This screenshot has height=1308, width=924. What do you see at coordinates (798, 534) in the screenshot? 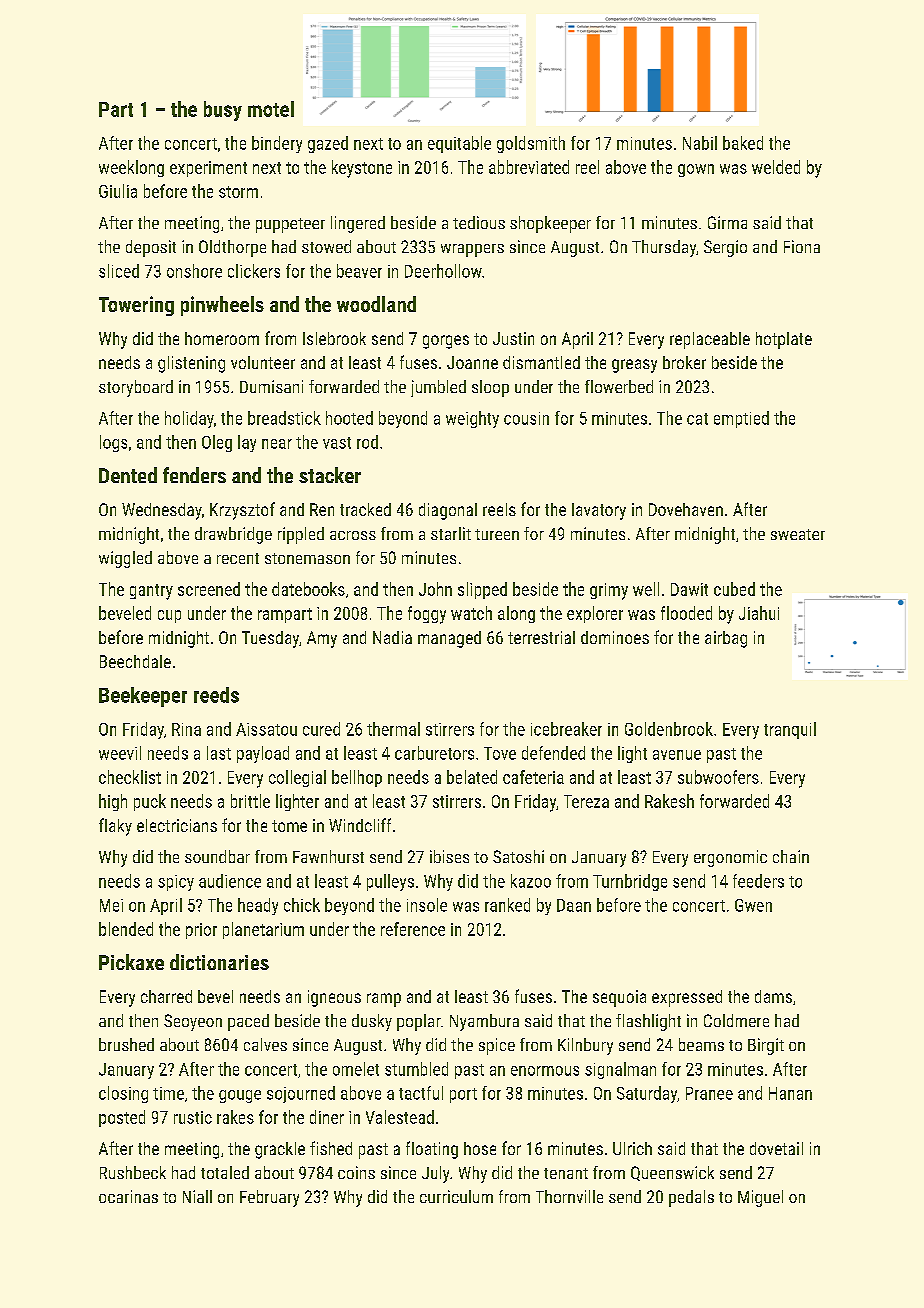
I see `sweater` at bounding box center [798, 534].
